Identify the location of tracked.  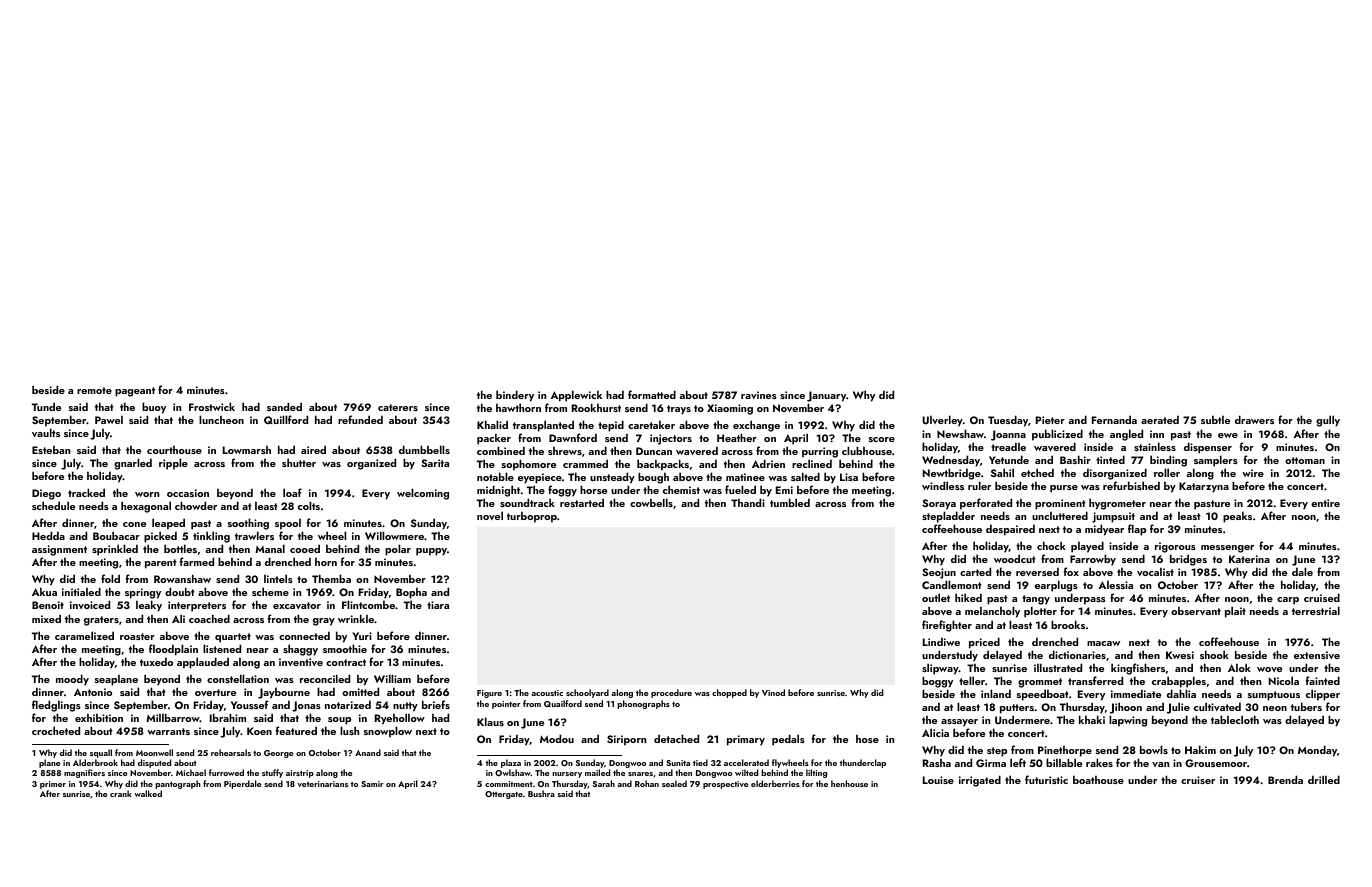
(86, 492).
